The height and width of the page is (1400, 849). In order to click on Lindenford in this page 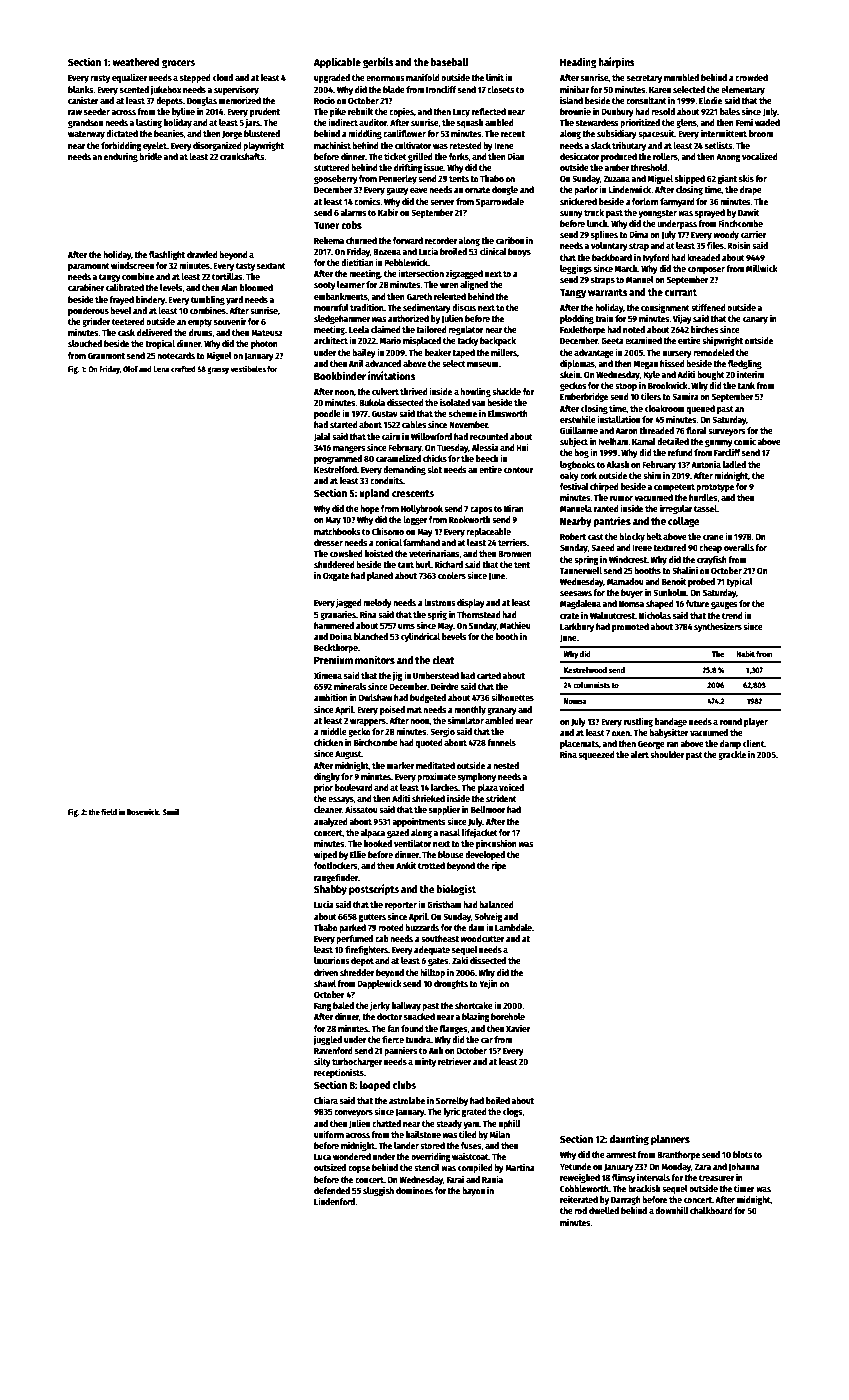, I will do `click(334, 1201)`.
